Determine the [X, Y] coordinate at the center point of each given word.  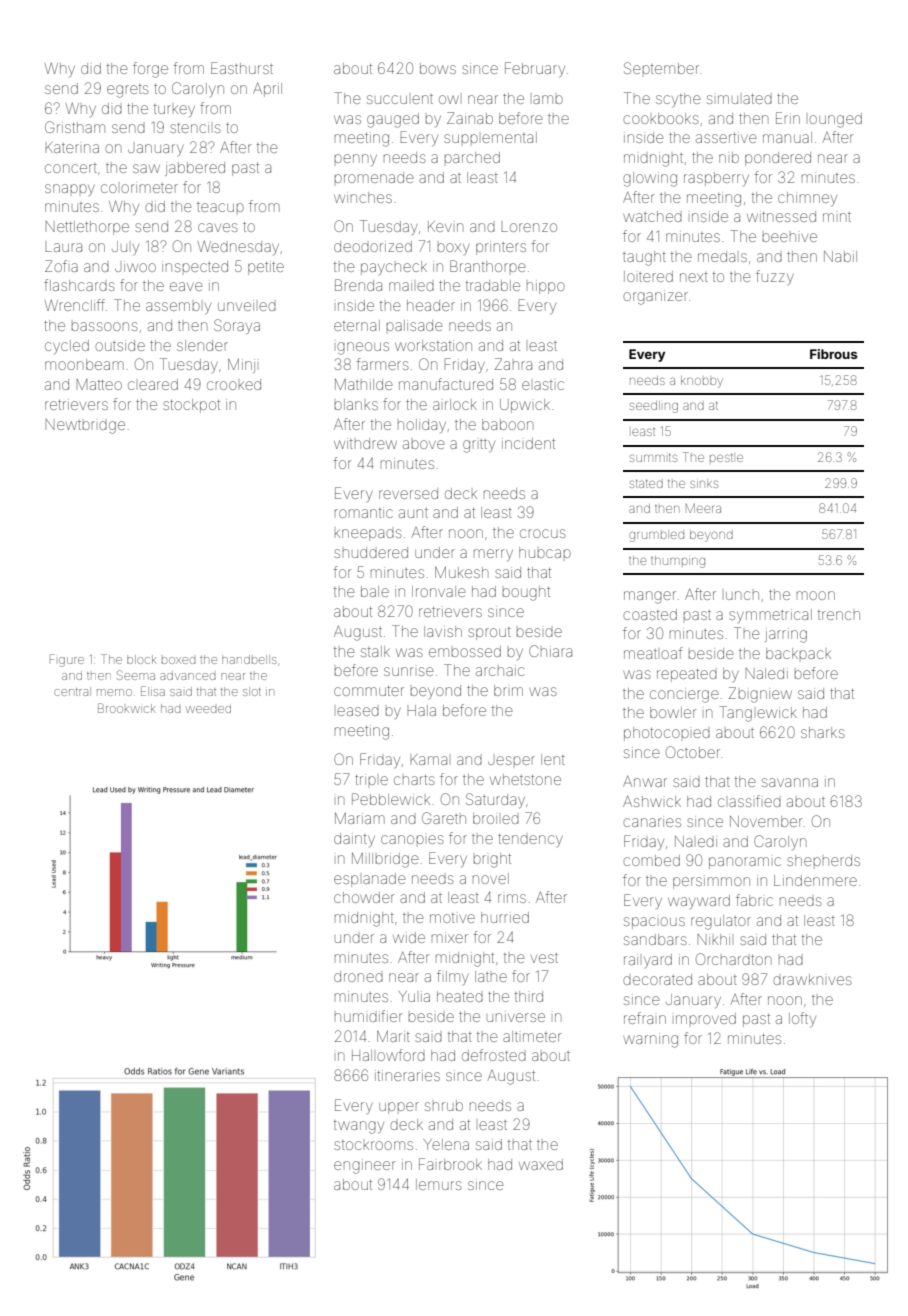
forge [150, 70]
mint [837, 217]
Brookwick [127, 708]
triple [371, 779]
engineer [364, 1166]
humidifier [368, 1016]
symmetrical [770, 616]
